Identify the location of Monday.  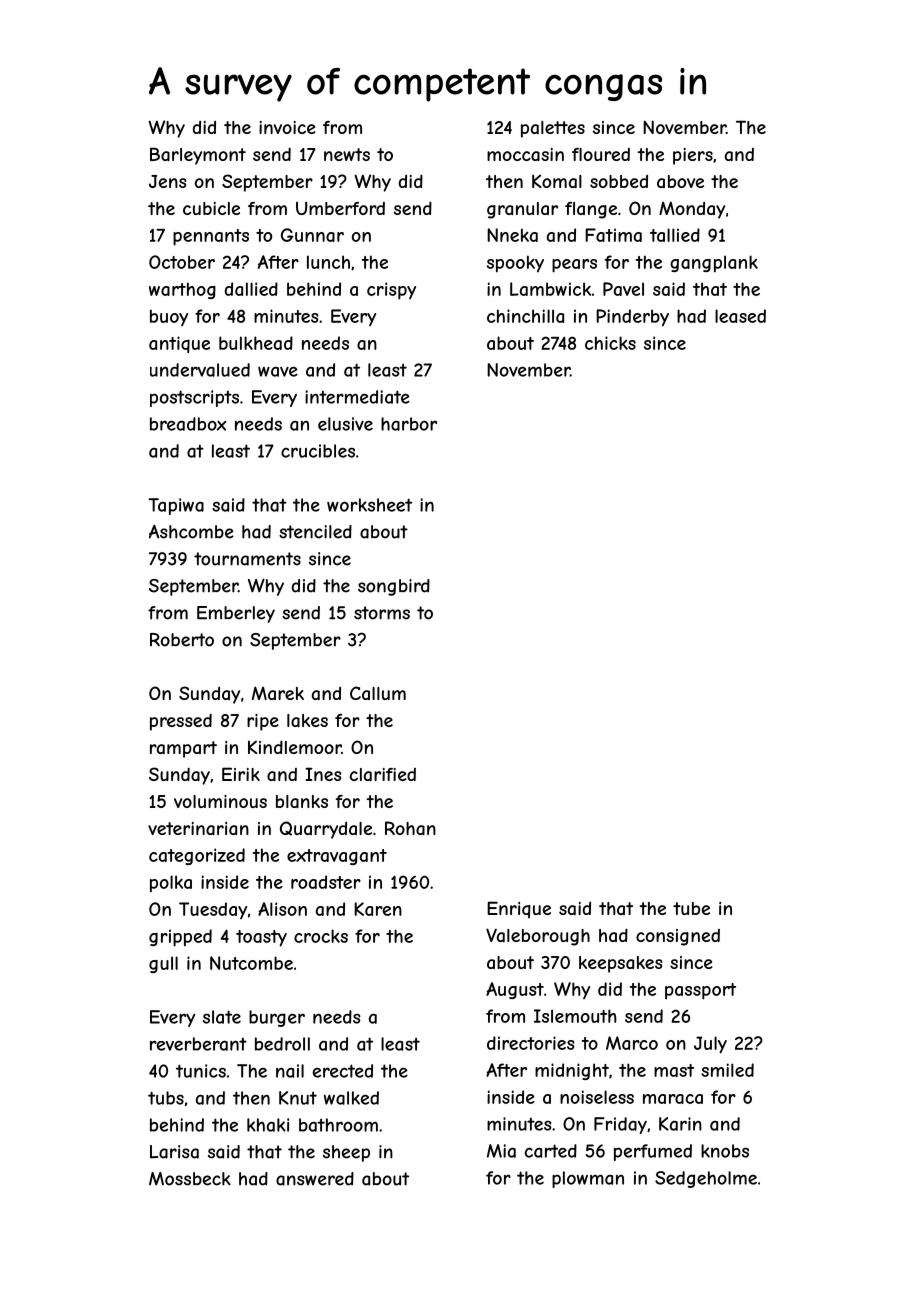
(692, 210).
